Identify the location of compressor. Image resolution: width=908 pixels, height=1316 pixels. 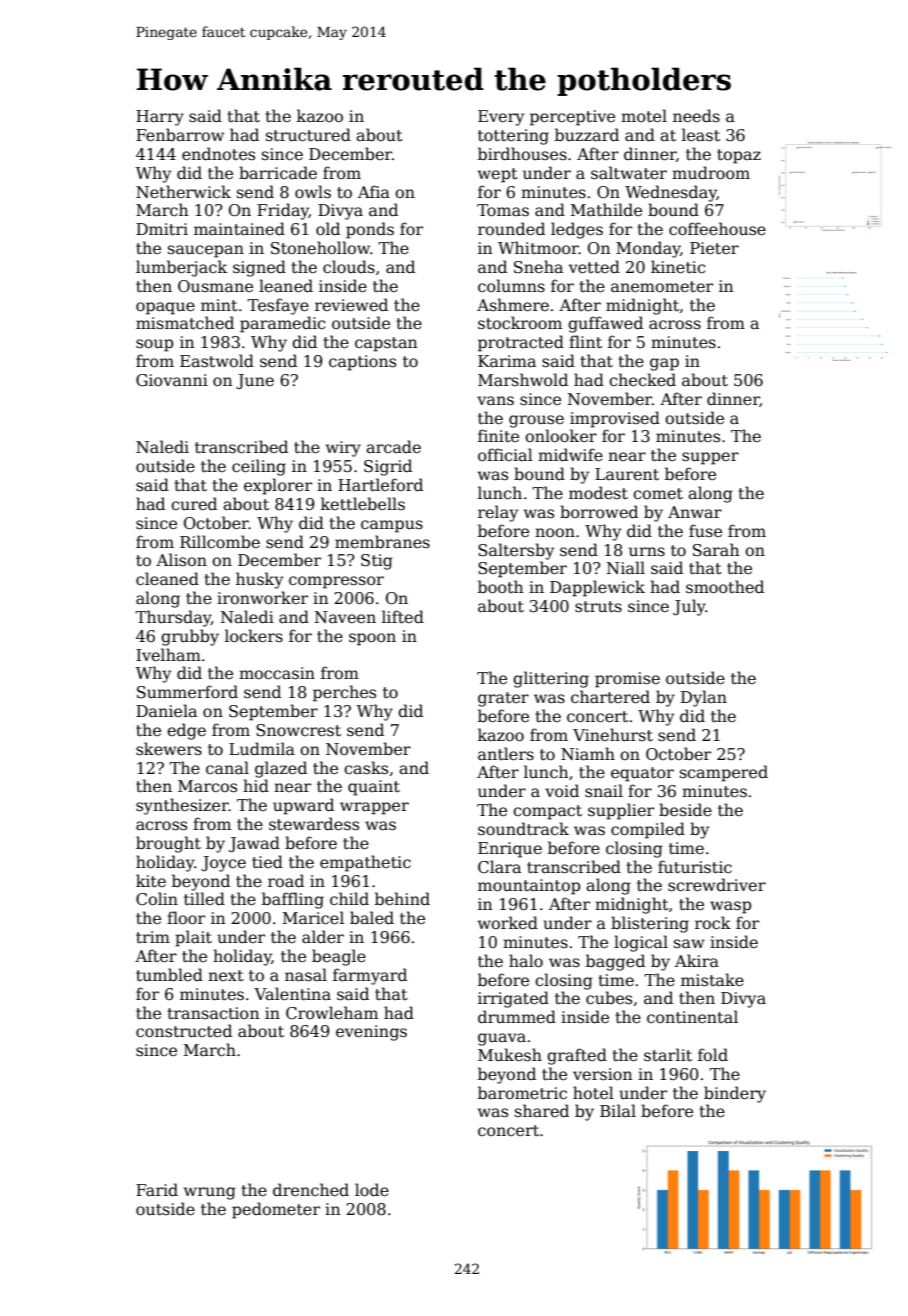
(336, 582).
